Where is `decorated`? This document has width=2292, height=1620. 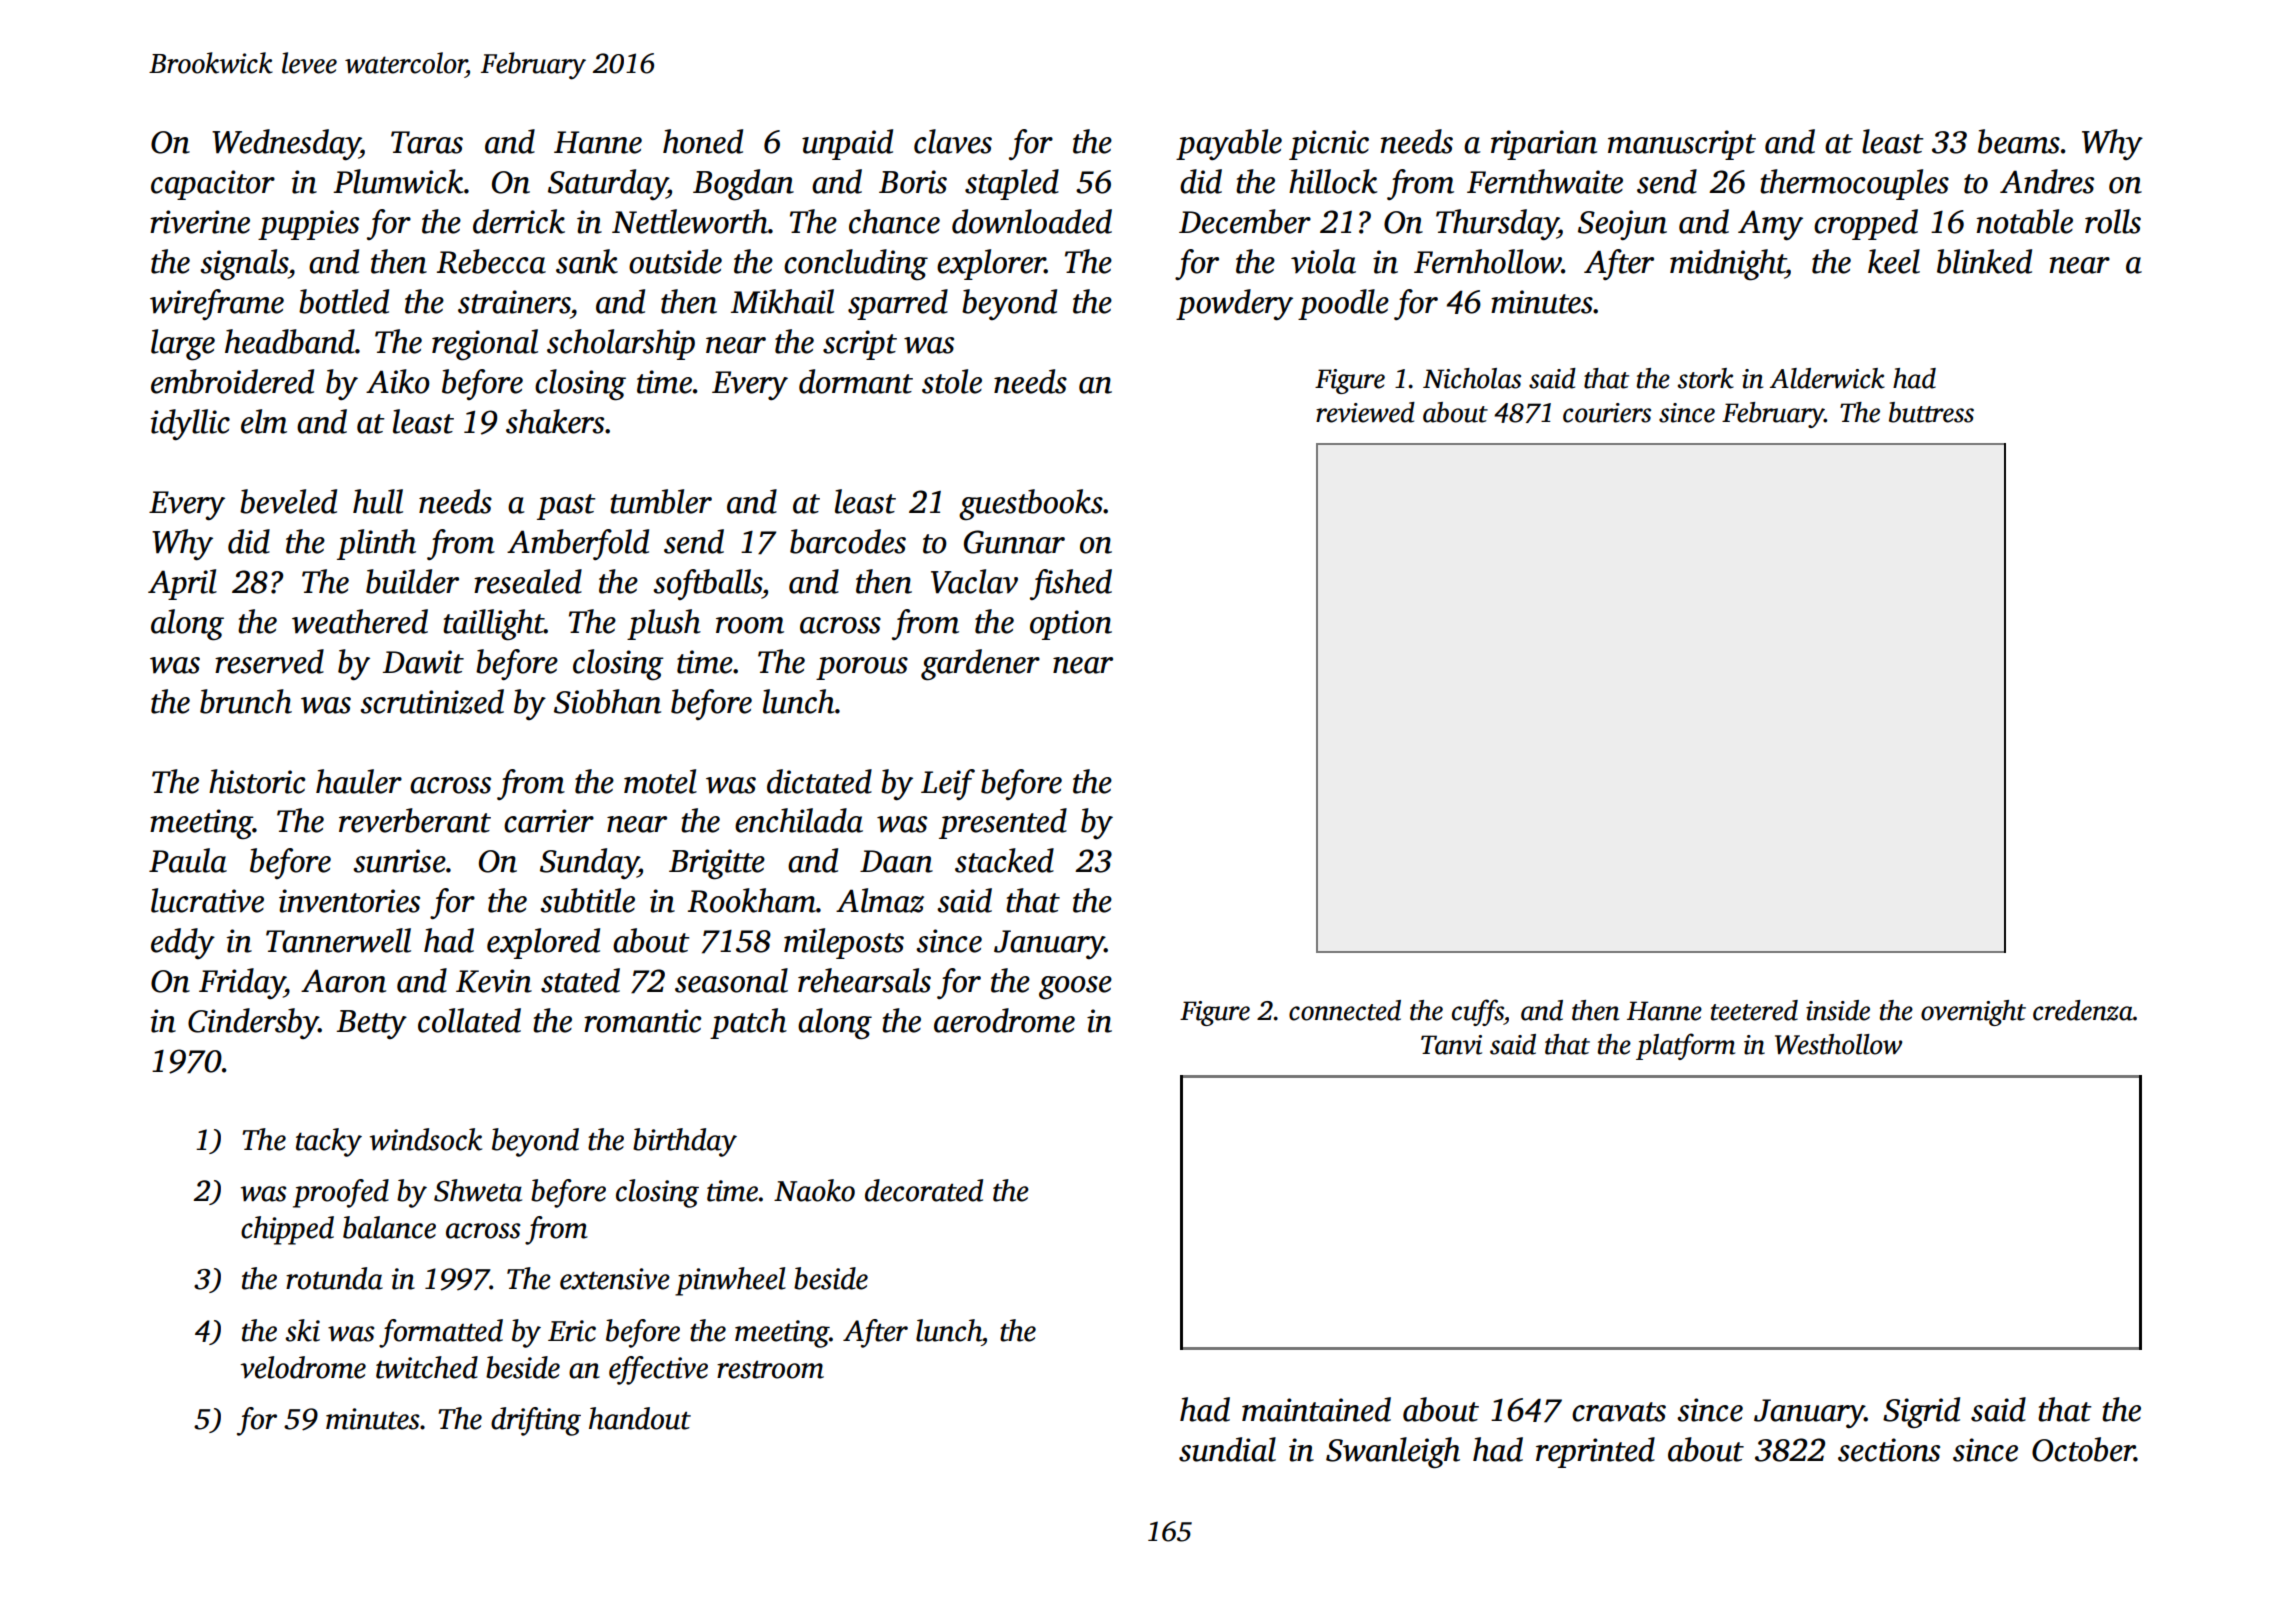 decorated is located at coordinates (924, 1190).
